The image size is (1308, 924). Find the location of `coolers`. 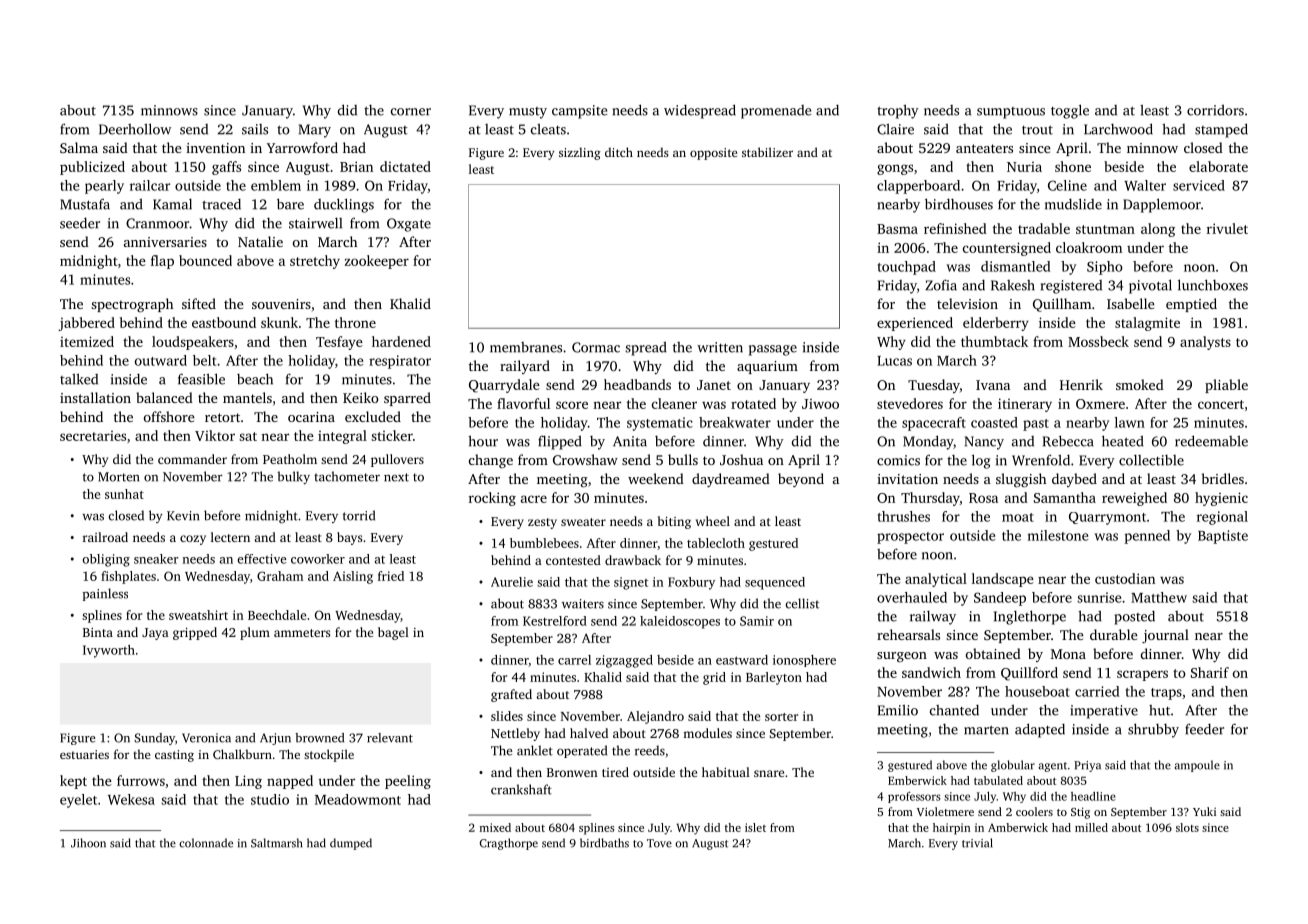

coolers is located at coordinates (1034, 811).
